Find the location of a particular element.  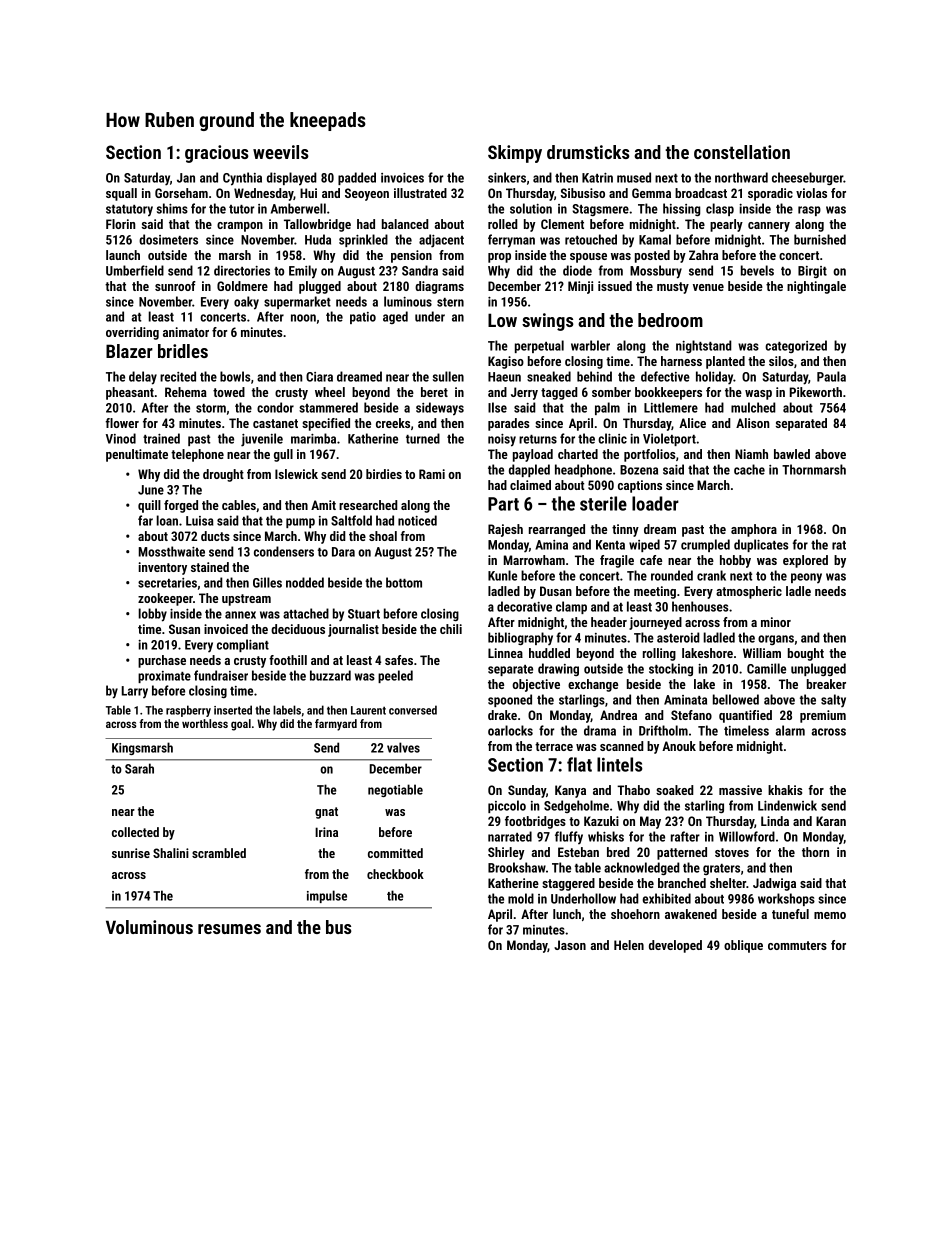

directories is located at coordinates (242, 270).
